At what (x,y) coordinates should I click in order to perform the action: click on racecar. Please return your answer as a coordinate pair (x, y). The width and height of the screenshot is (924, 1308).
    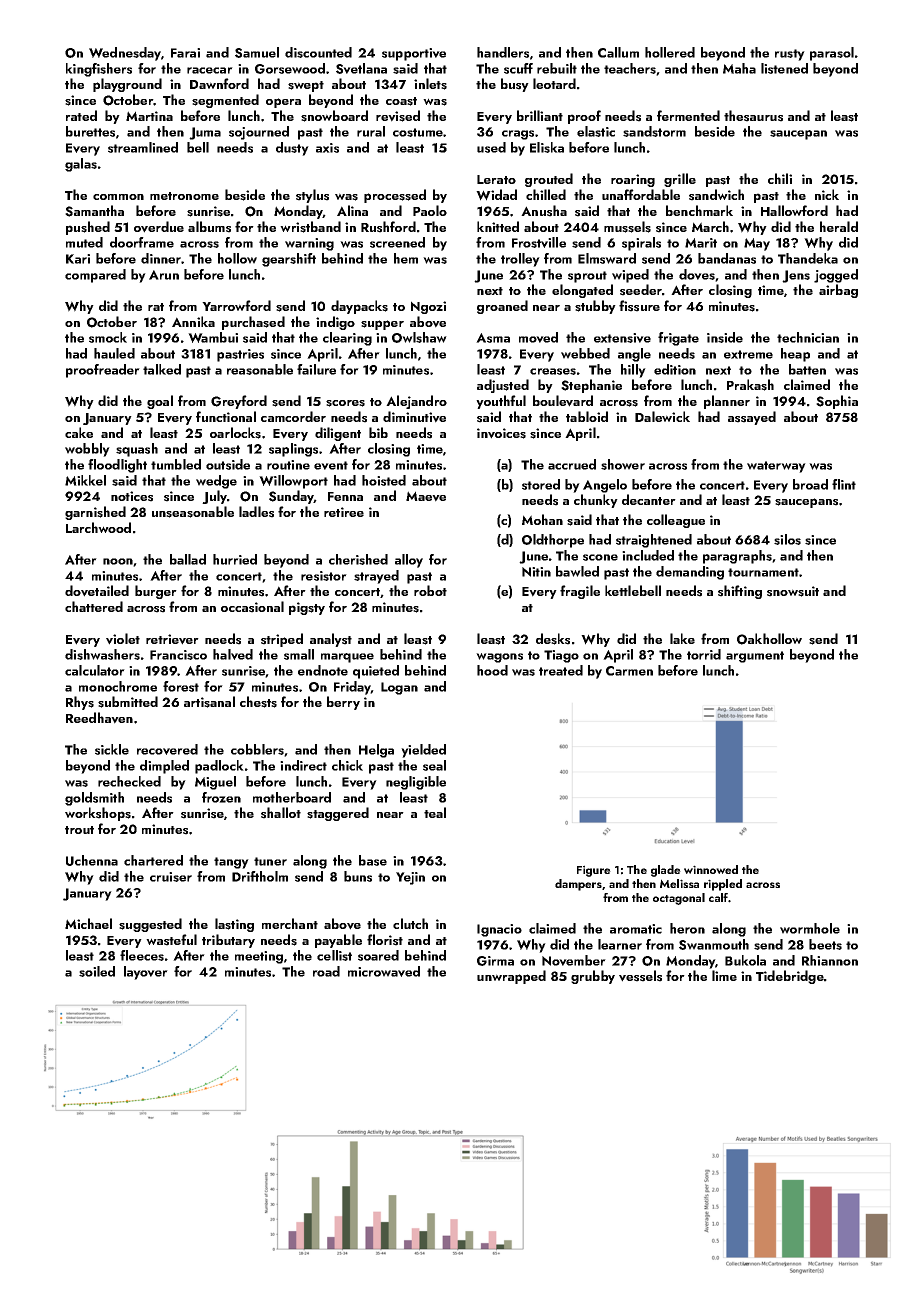
    Looking at the image, I should click on (210, 70).
